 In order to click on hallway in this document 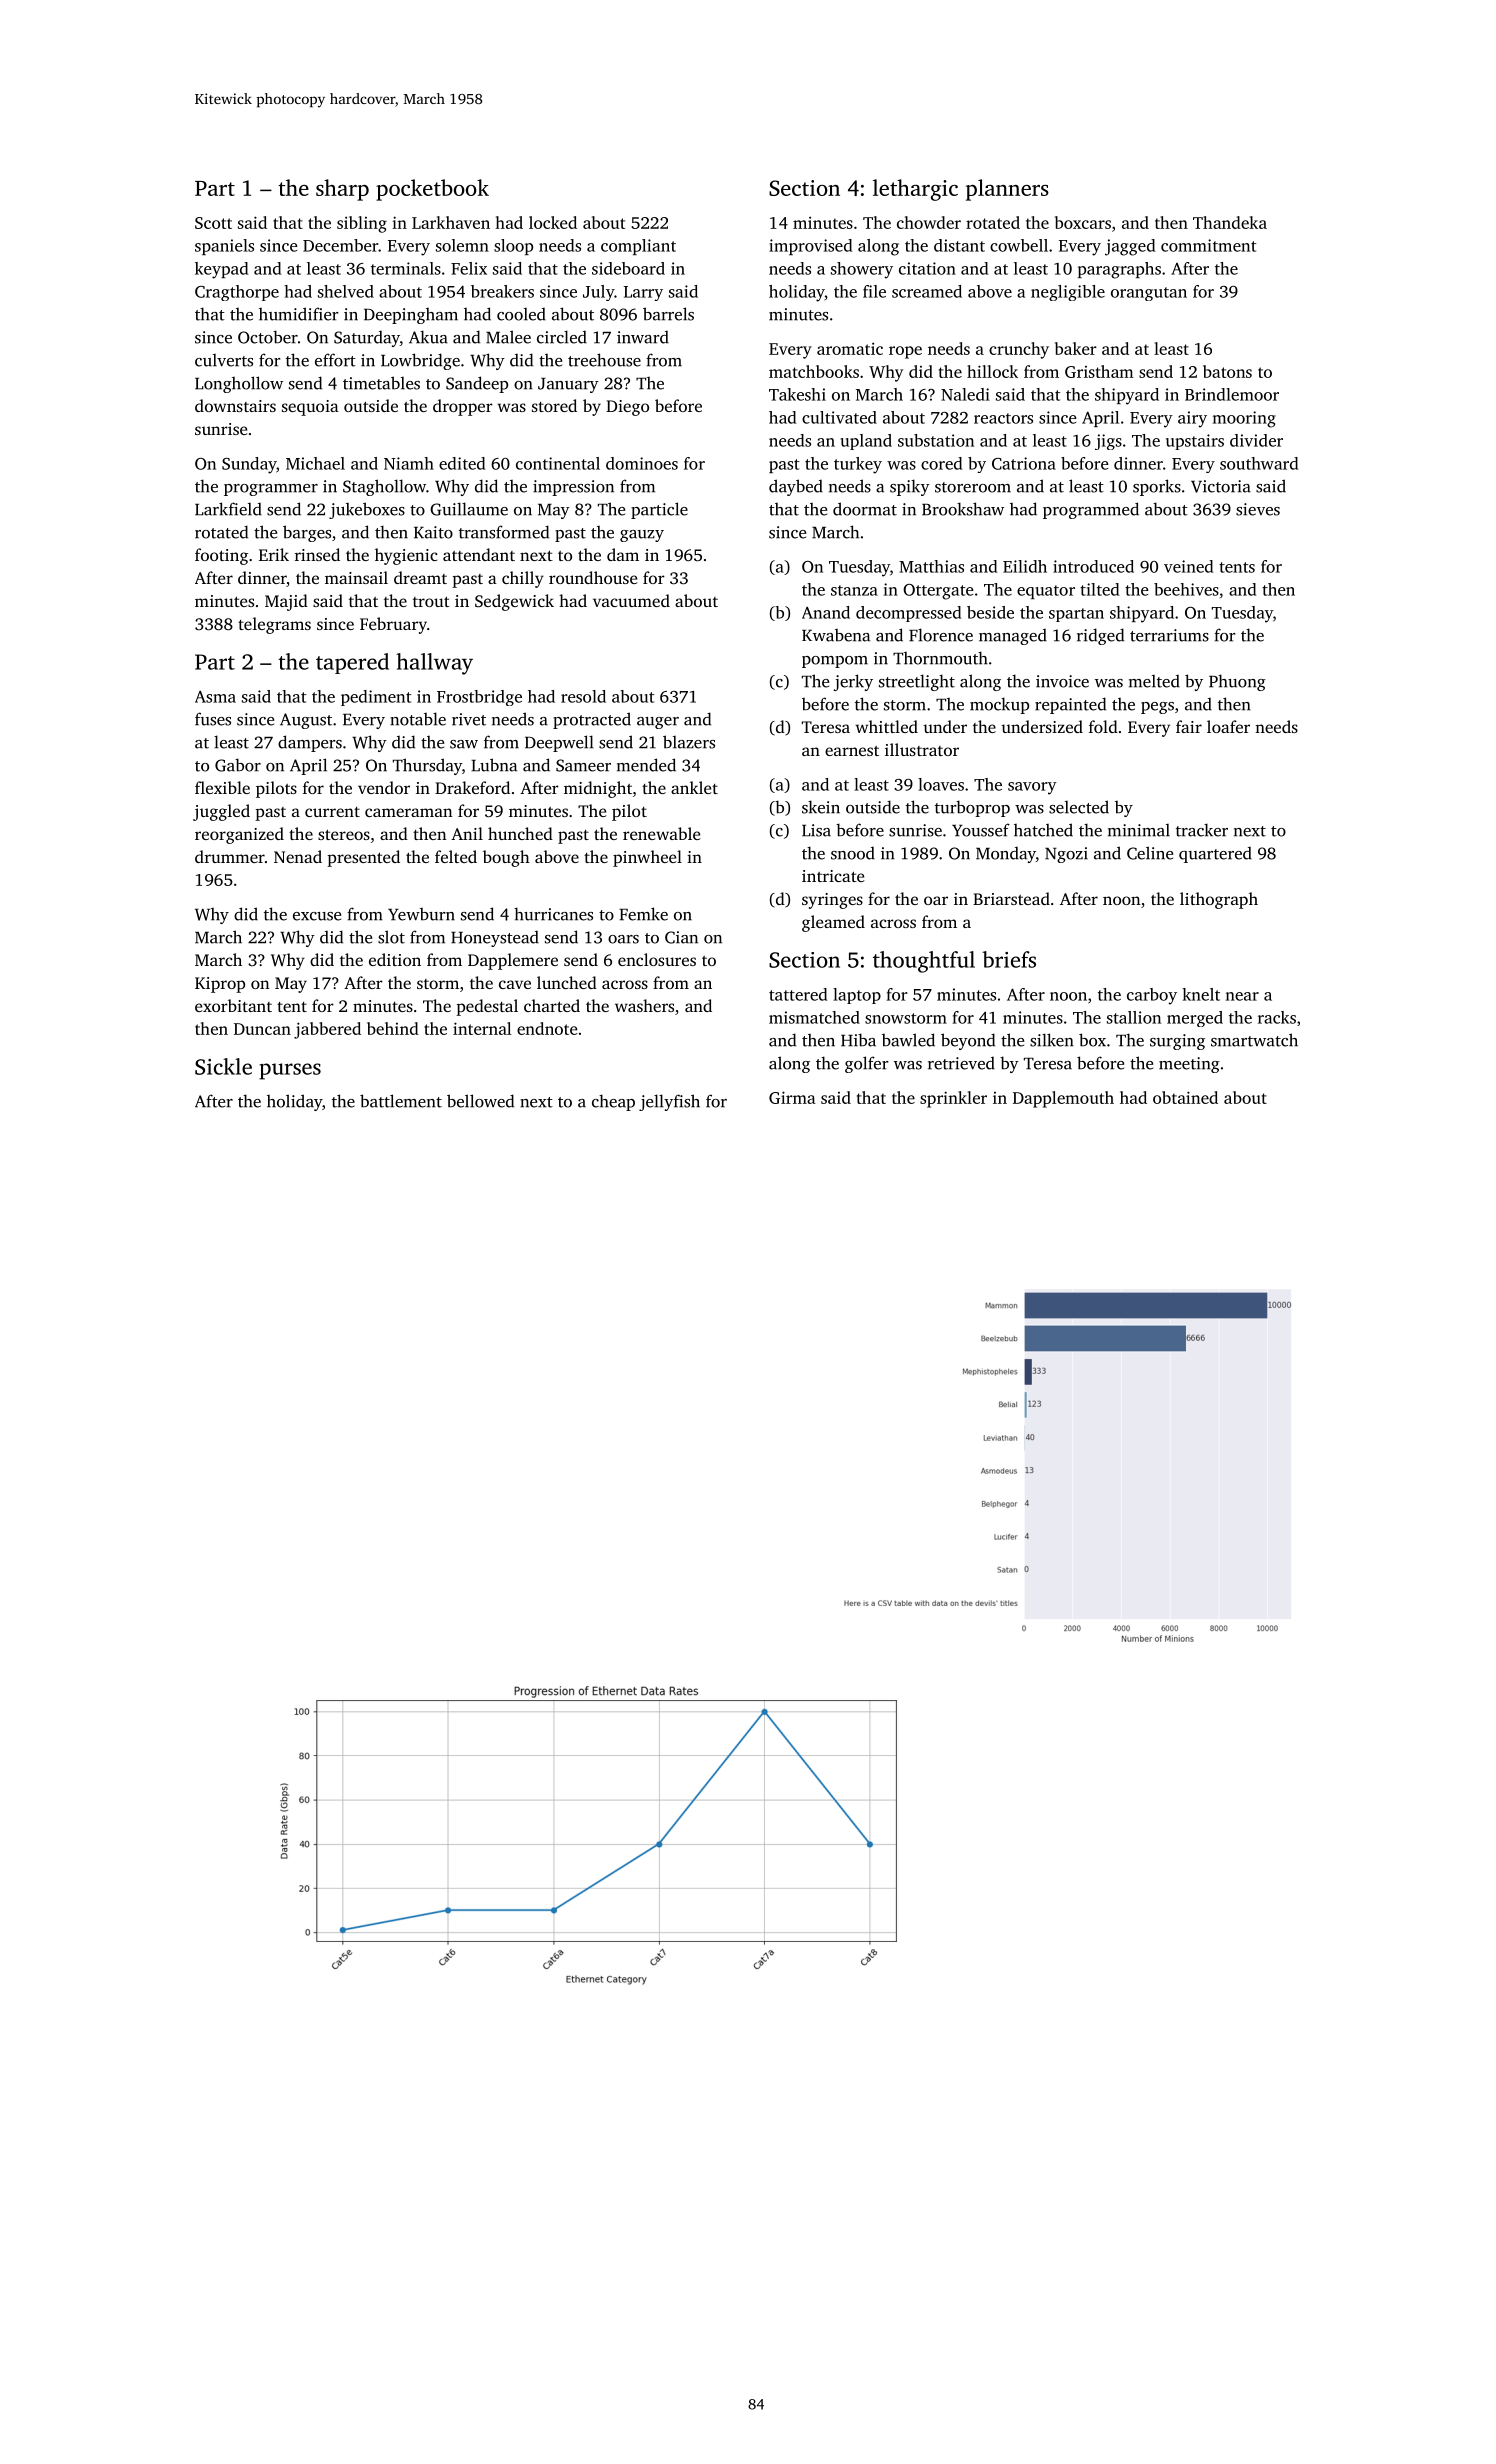, I will do `click(434, 664)`.
